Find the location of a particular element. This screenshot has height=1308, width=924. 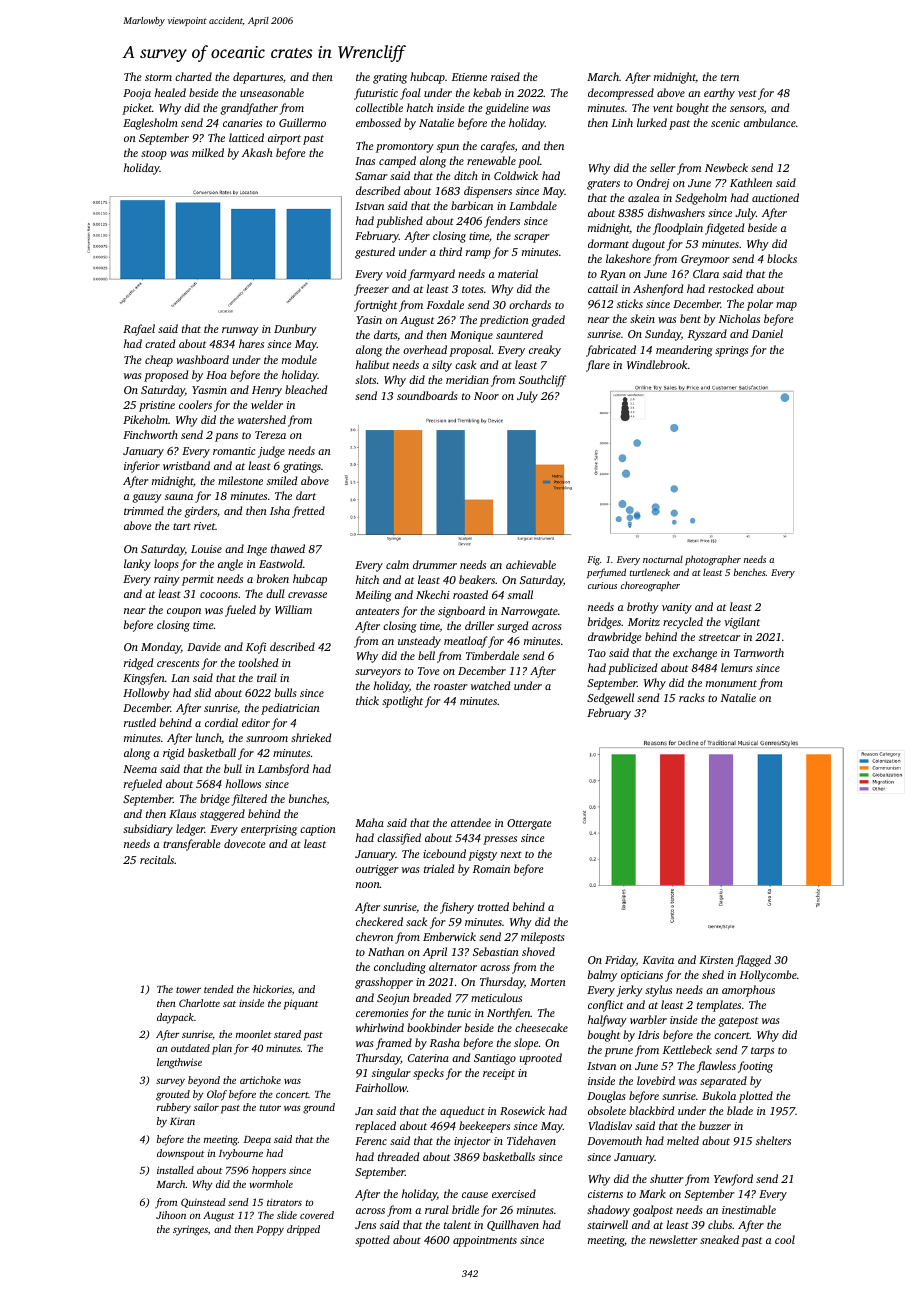

Quillhaven is located at coordinates (513, 1225).
